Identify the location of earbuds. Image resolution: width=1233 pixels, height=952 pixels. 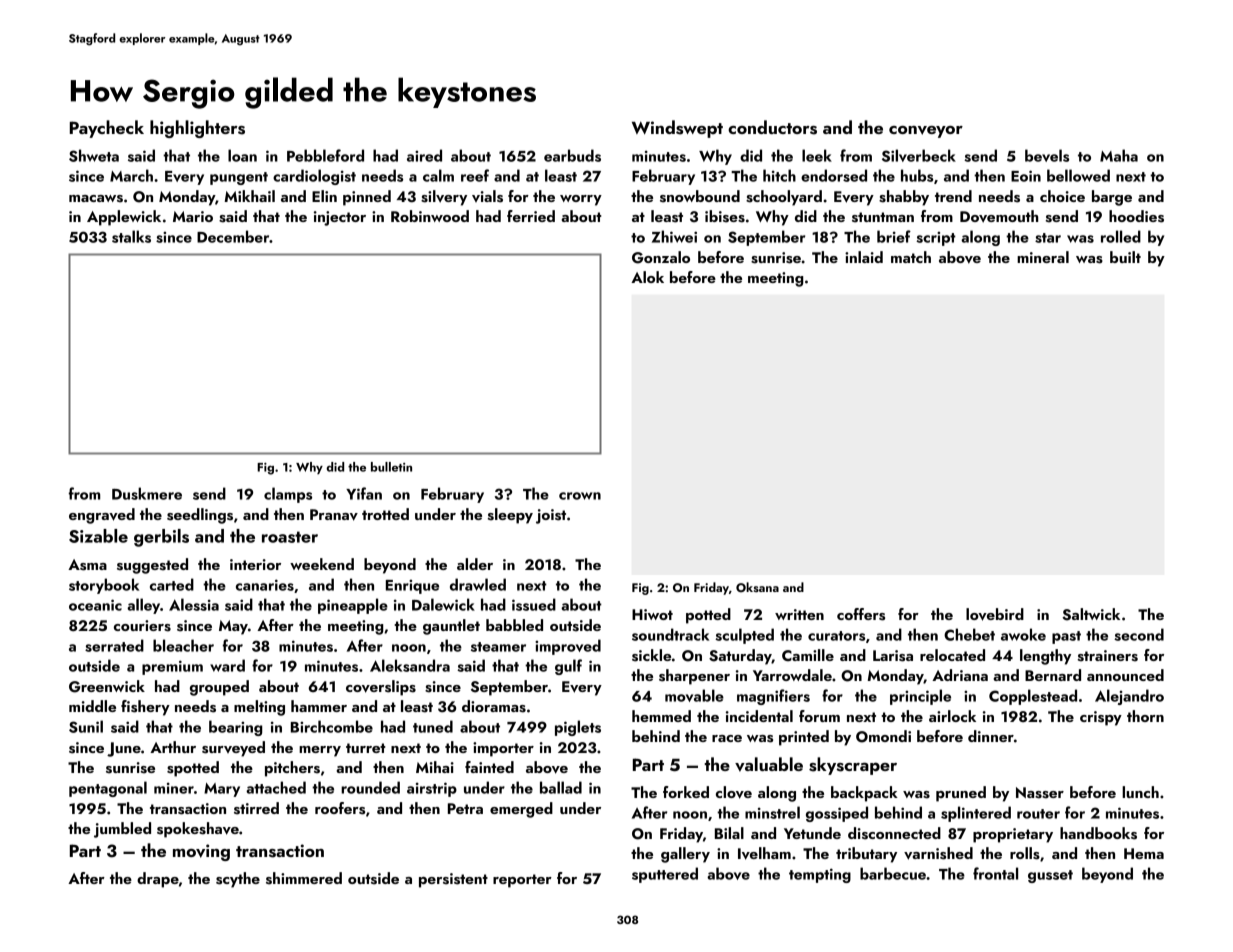
(572, 155).
